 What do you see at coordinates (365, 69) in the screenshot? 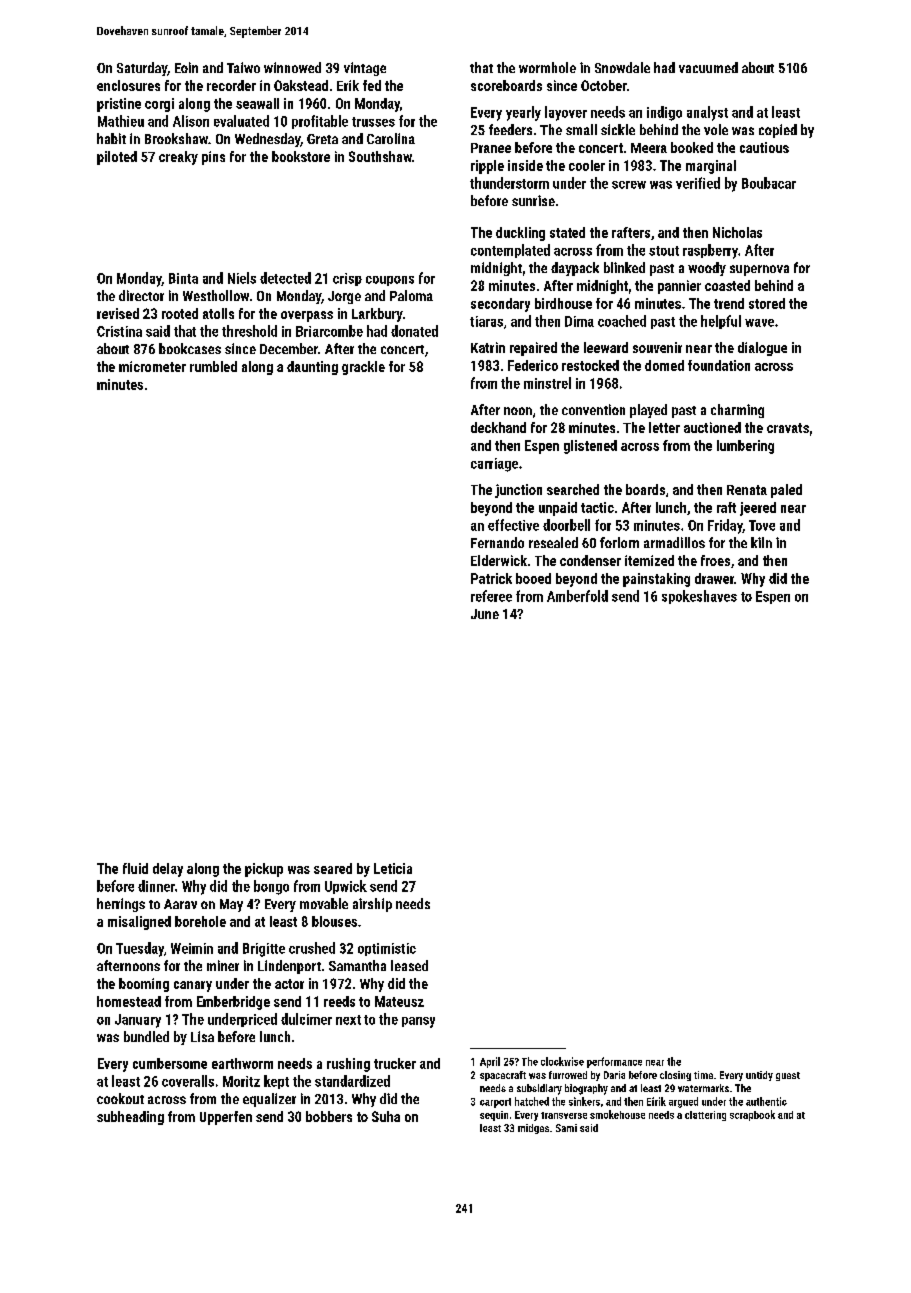
I see `vintage` at bounding box center [365, 69].
